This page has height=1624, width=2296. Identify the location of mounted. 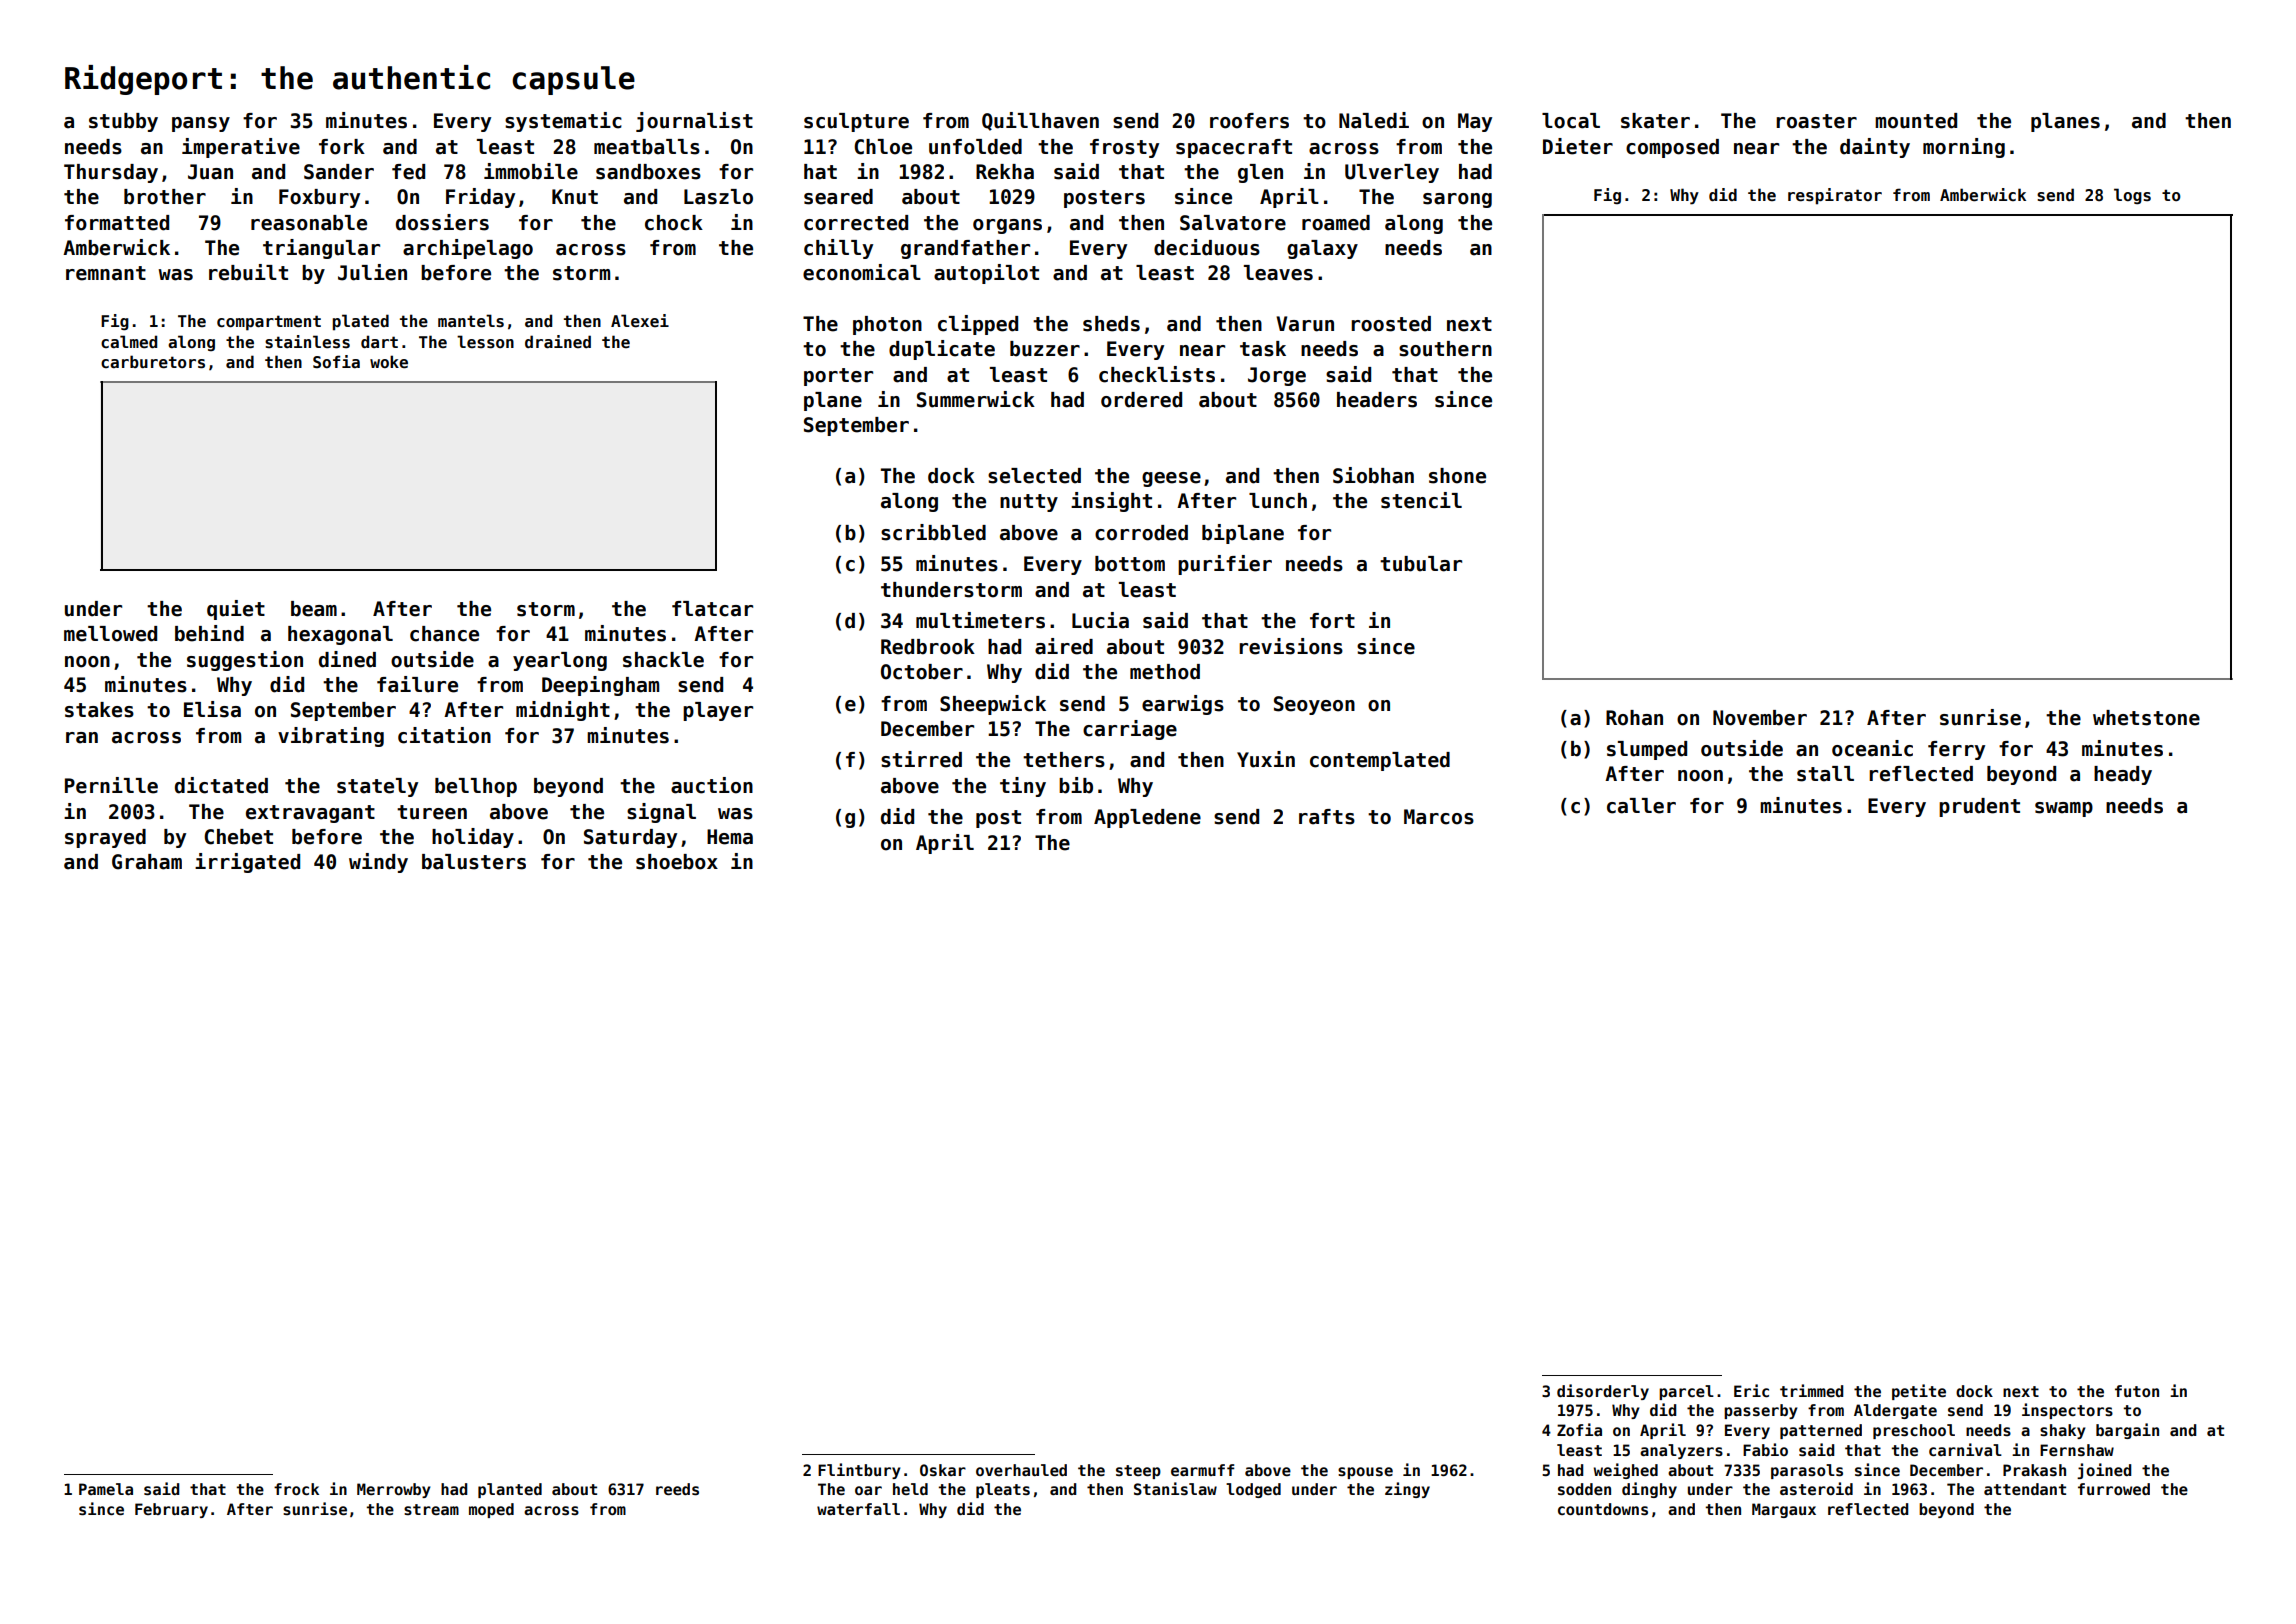
(1916, 121).
